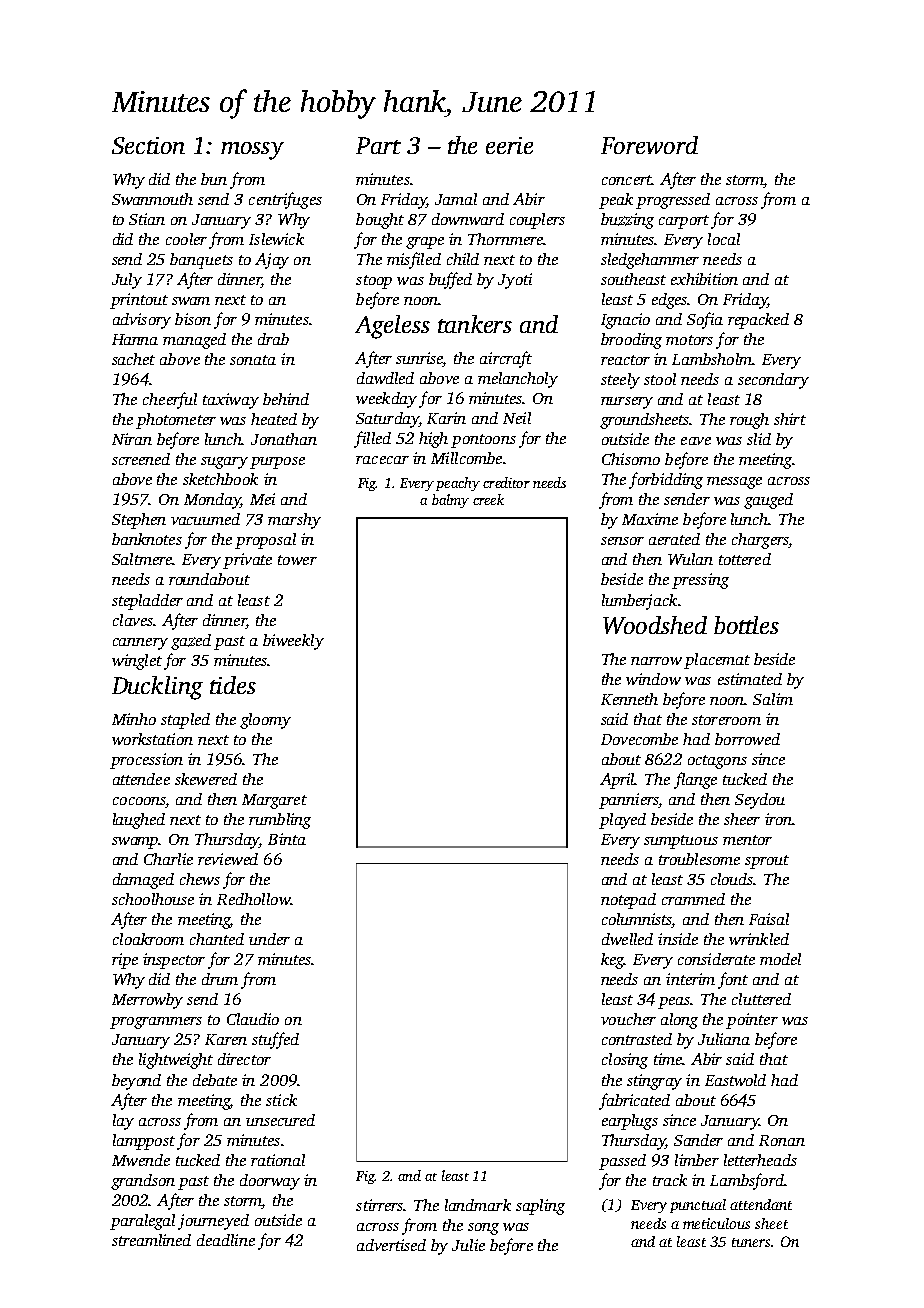 The height and width of the document is (1308, 924). Describe the element at coordinates (141, 779) in the document. I see `attendee` at that location.
